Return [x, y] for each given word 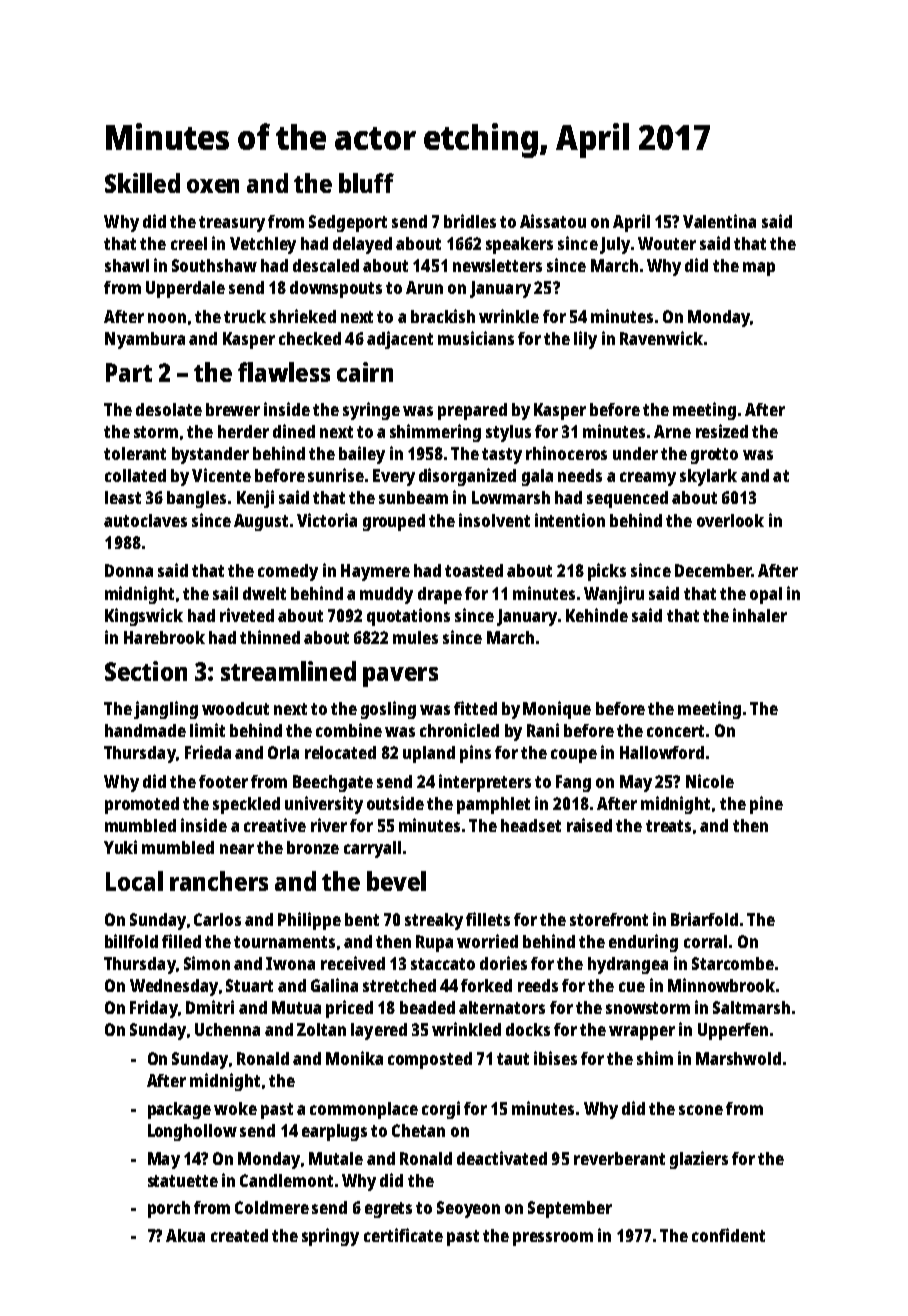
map [759, 269]
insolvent [494, 520]
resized [722, 431]
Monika [354, 1058]
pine [766, 805]
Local [134, 881]
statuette [183, 1181]
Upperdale [185, 289]
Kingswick [144, 617]
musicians [476, 338]
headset [531, 825]
